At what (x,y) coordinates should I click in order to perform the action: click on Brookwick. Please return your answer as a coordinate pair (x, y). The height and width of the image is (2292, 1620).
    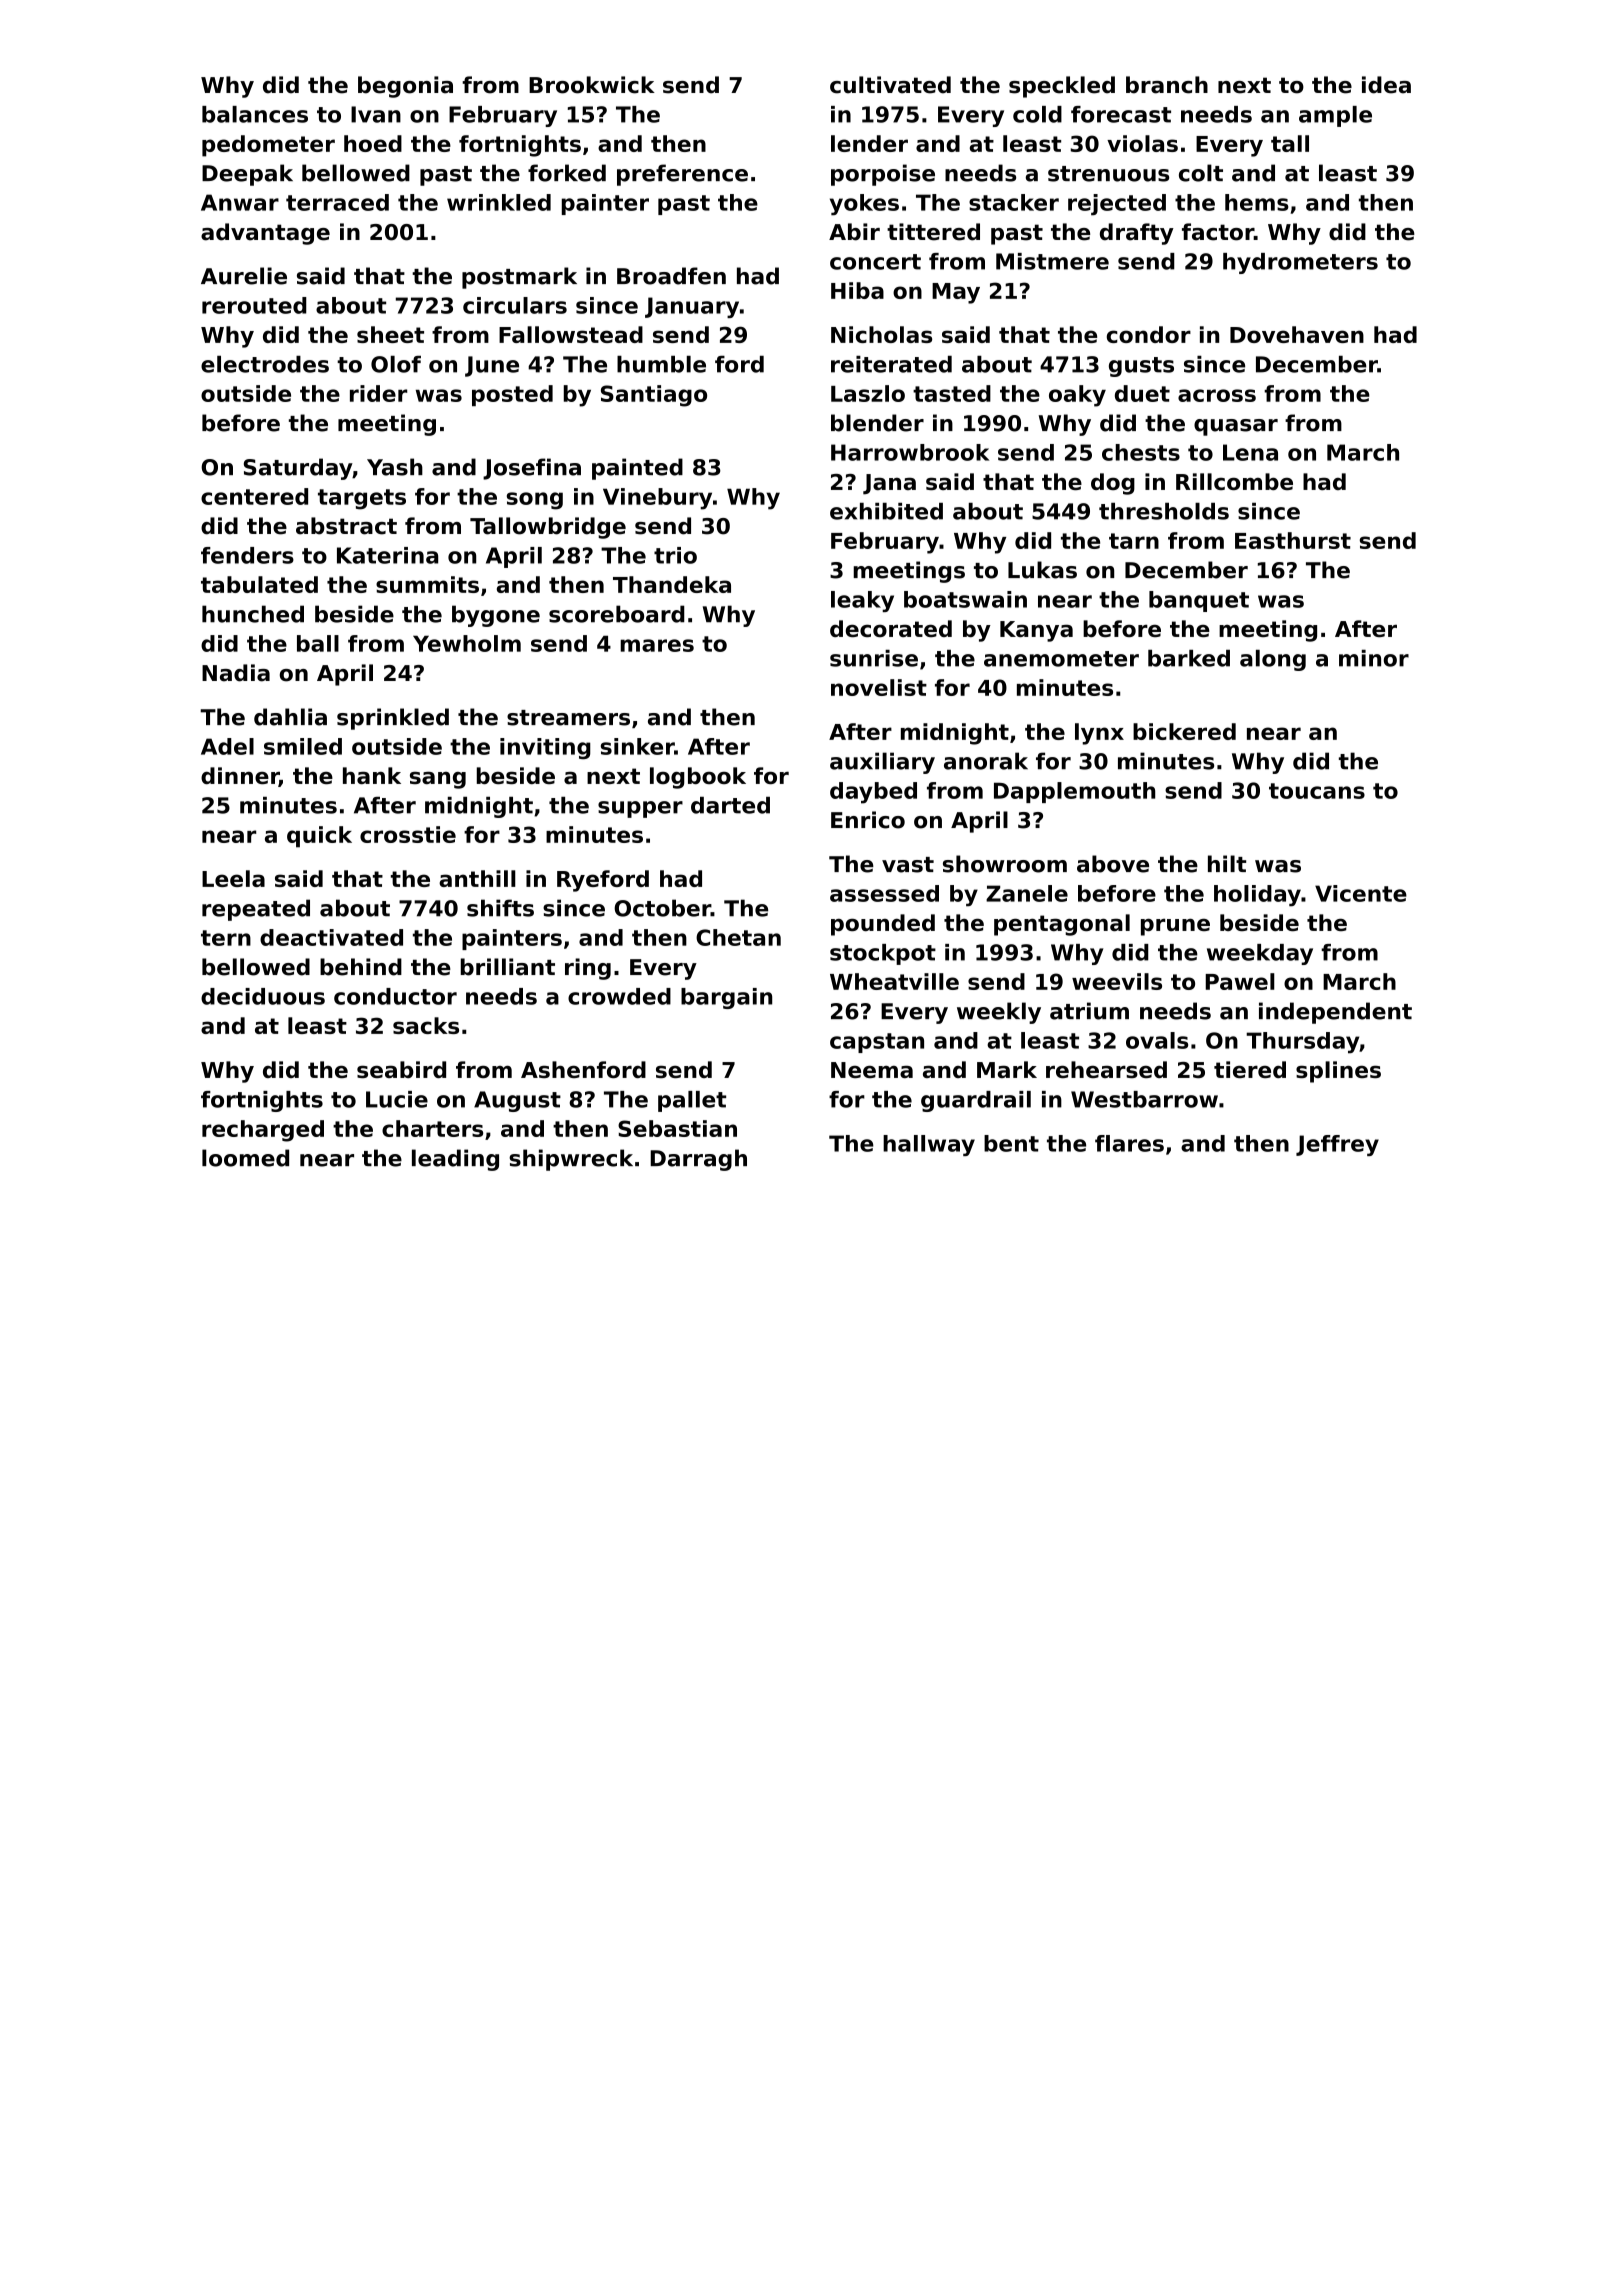
    Looking at the image, I should click on (592, 85).
